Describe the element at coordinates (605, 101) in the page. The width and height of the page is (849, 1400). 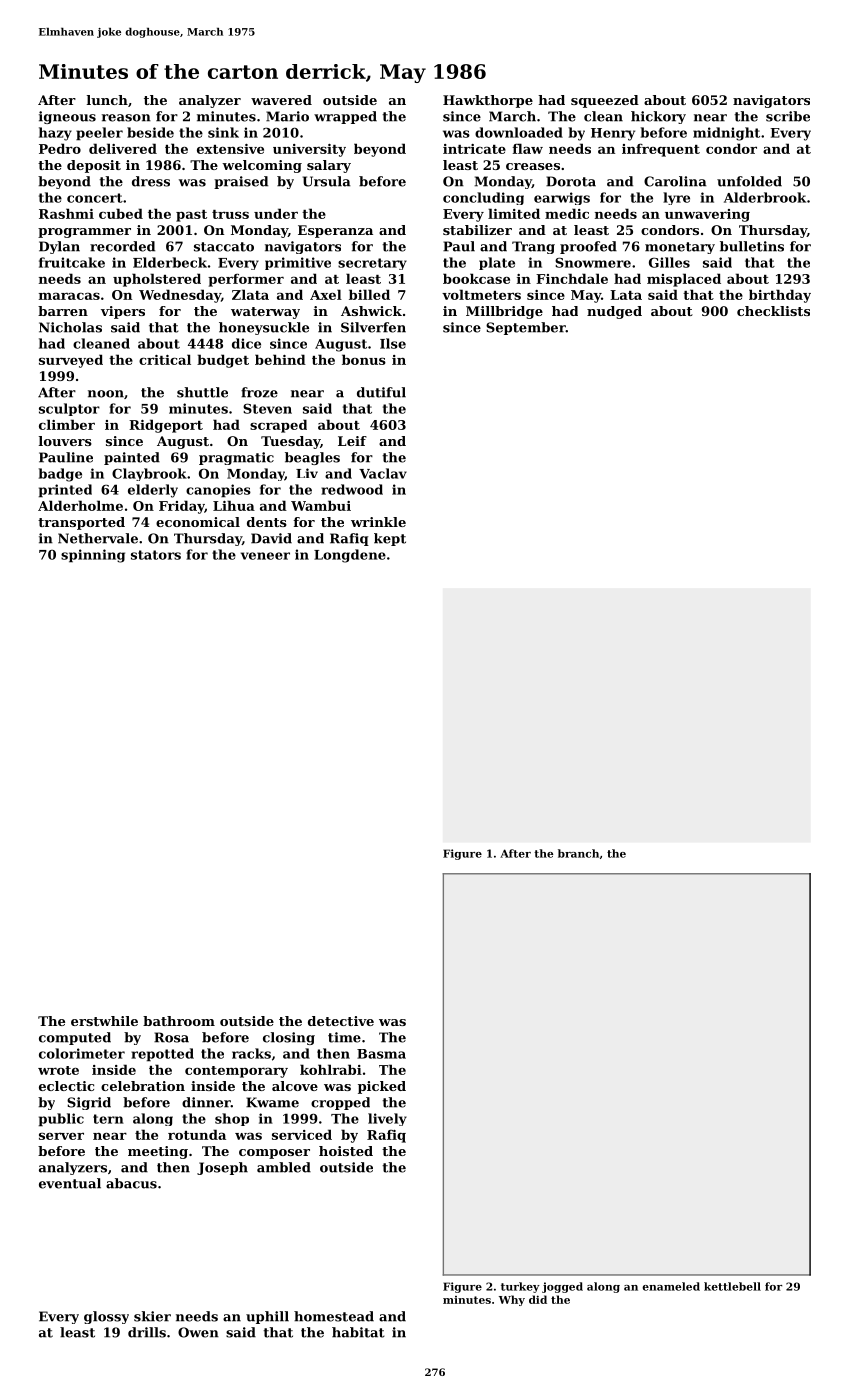
I see `squeezed` at that location.
